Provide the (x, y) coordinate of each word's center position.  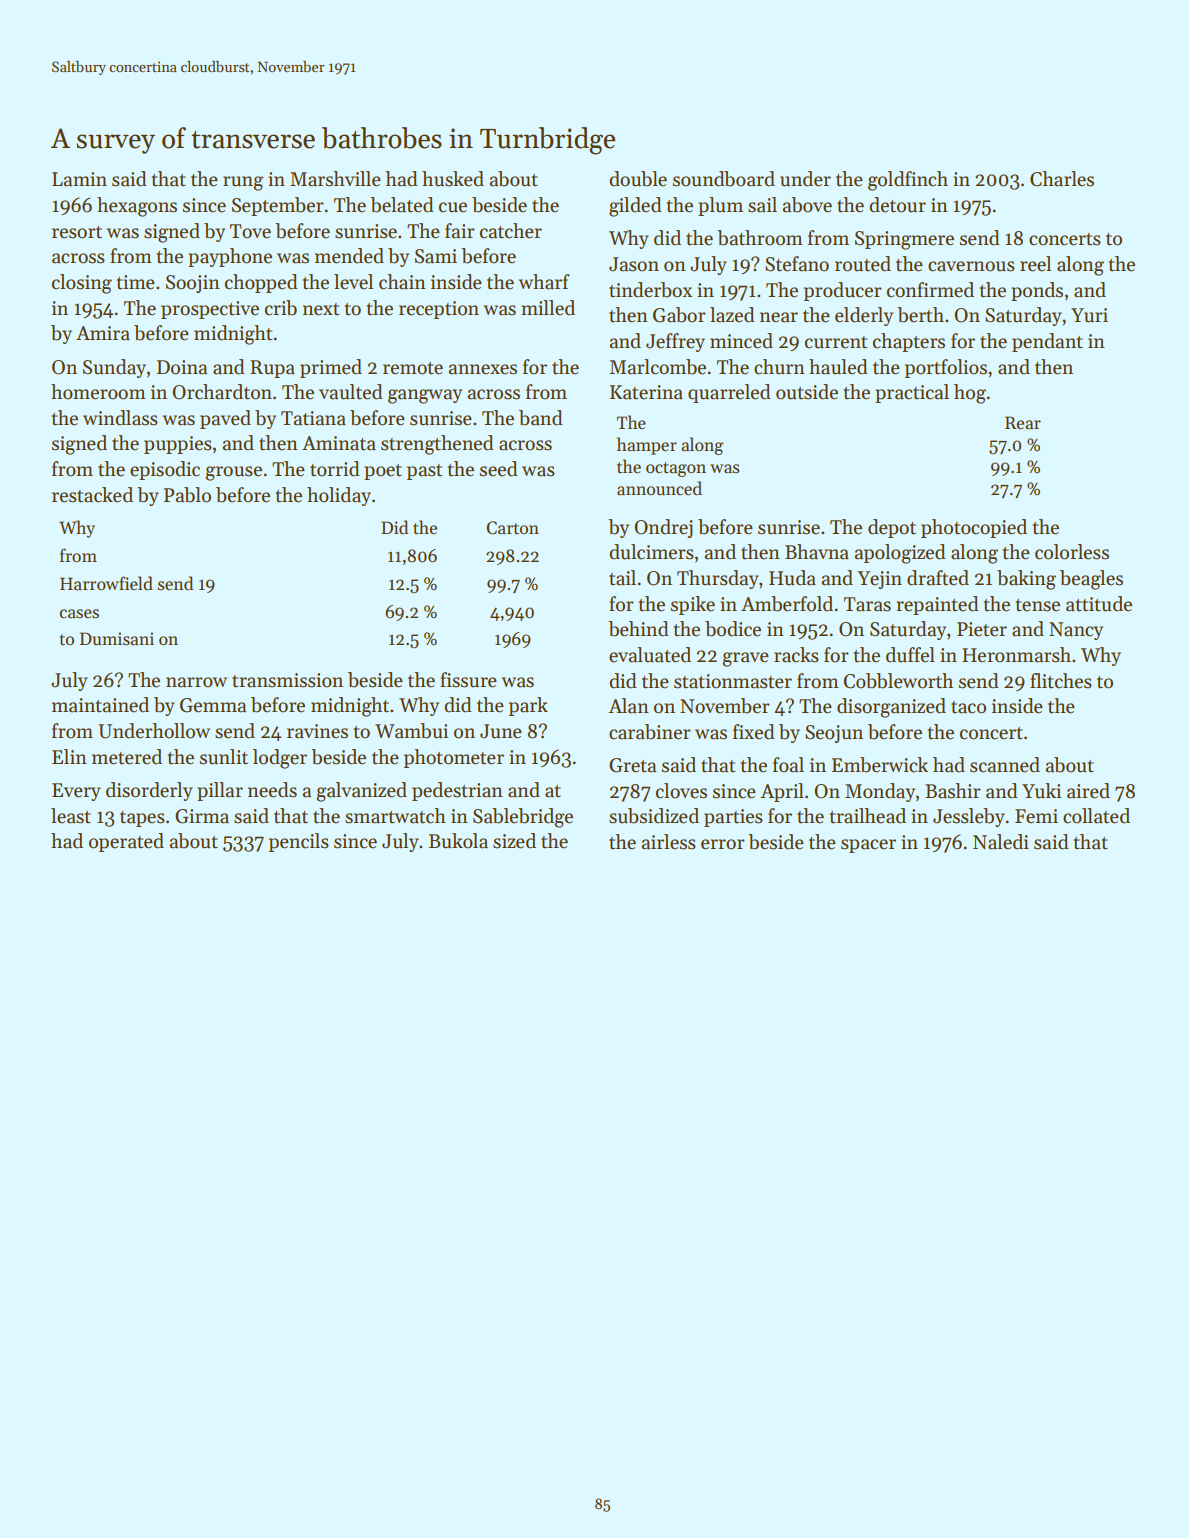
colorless (1072, 552)
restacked (92, 495)
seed (499, 469)
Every (76, 792)
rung (243, 183)
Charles (1062, 179)
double (638, 179)
